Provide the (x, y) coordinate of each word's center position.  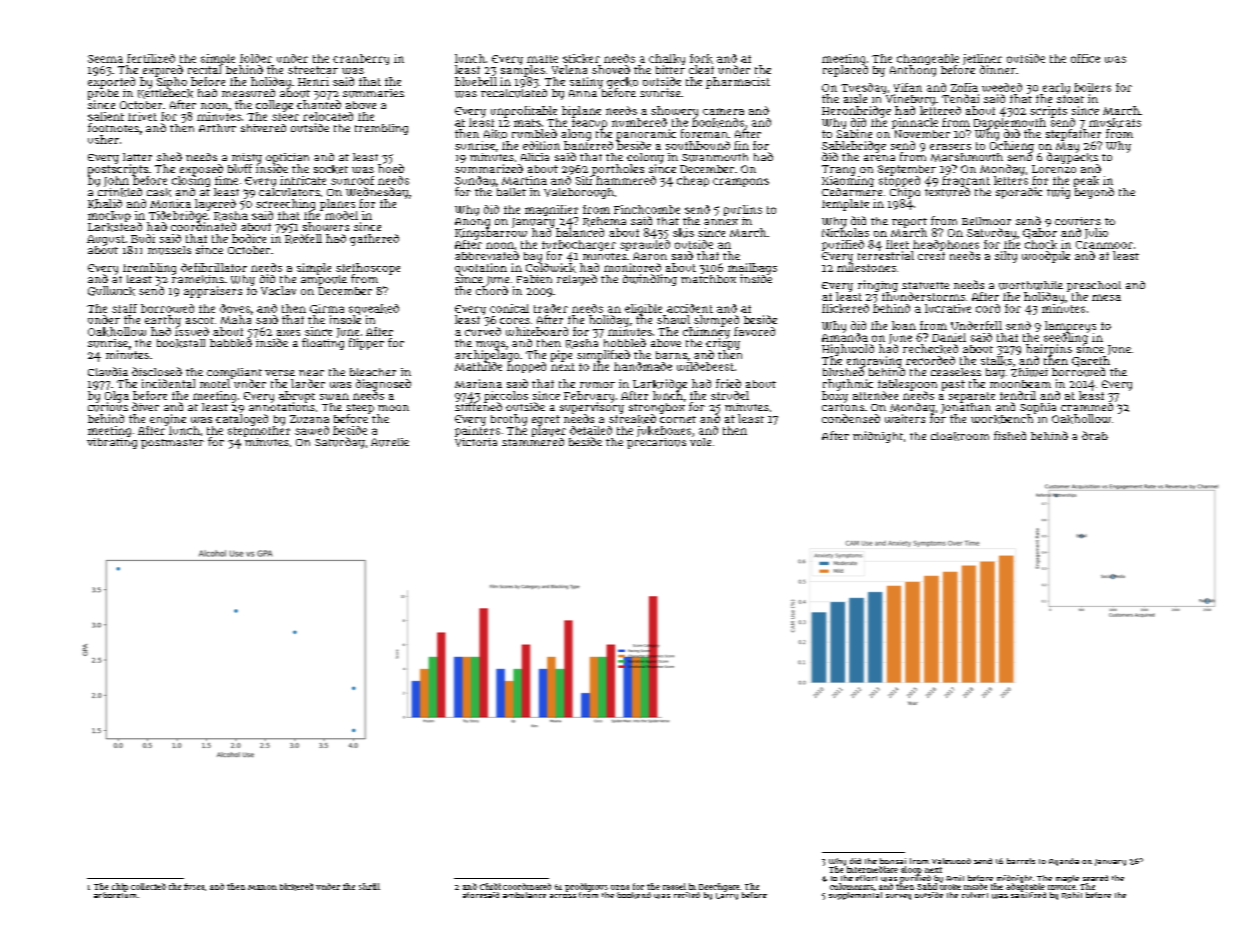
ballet (511, 192)
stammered (533, 442)
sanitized (1028, 895)
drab (1095, 435)
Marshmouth (967, 157)
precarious (656, 443)
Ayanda (1064, 862)
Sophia (1038, 408)
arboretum (115, 895)
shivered (263, 128)
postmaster (172, 444)
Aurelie (390, 442)
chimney (706, 333)
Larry (727, 896)
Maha (236, 319)
